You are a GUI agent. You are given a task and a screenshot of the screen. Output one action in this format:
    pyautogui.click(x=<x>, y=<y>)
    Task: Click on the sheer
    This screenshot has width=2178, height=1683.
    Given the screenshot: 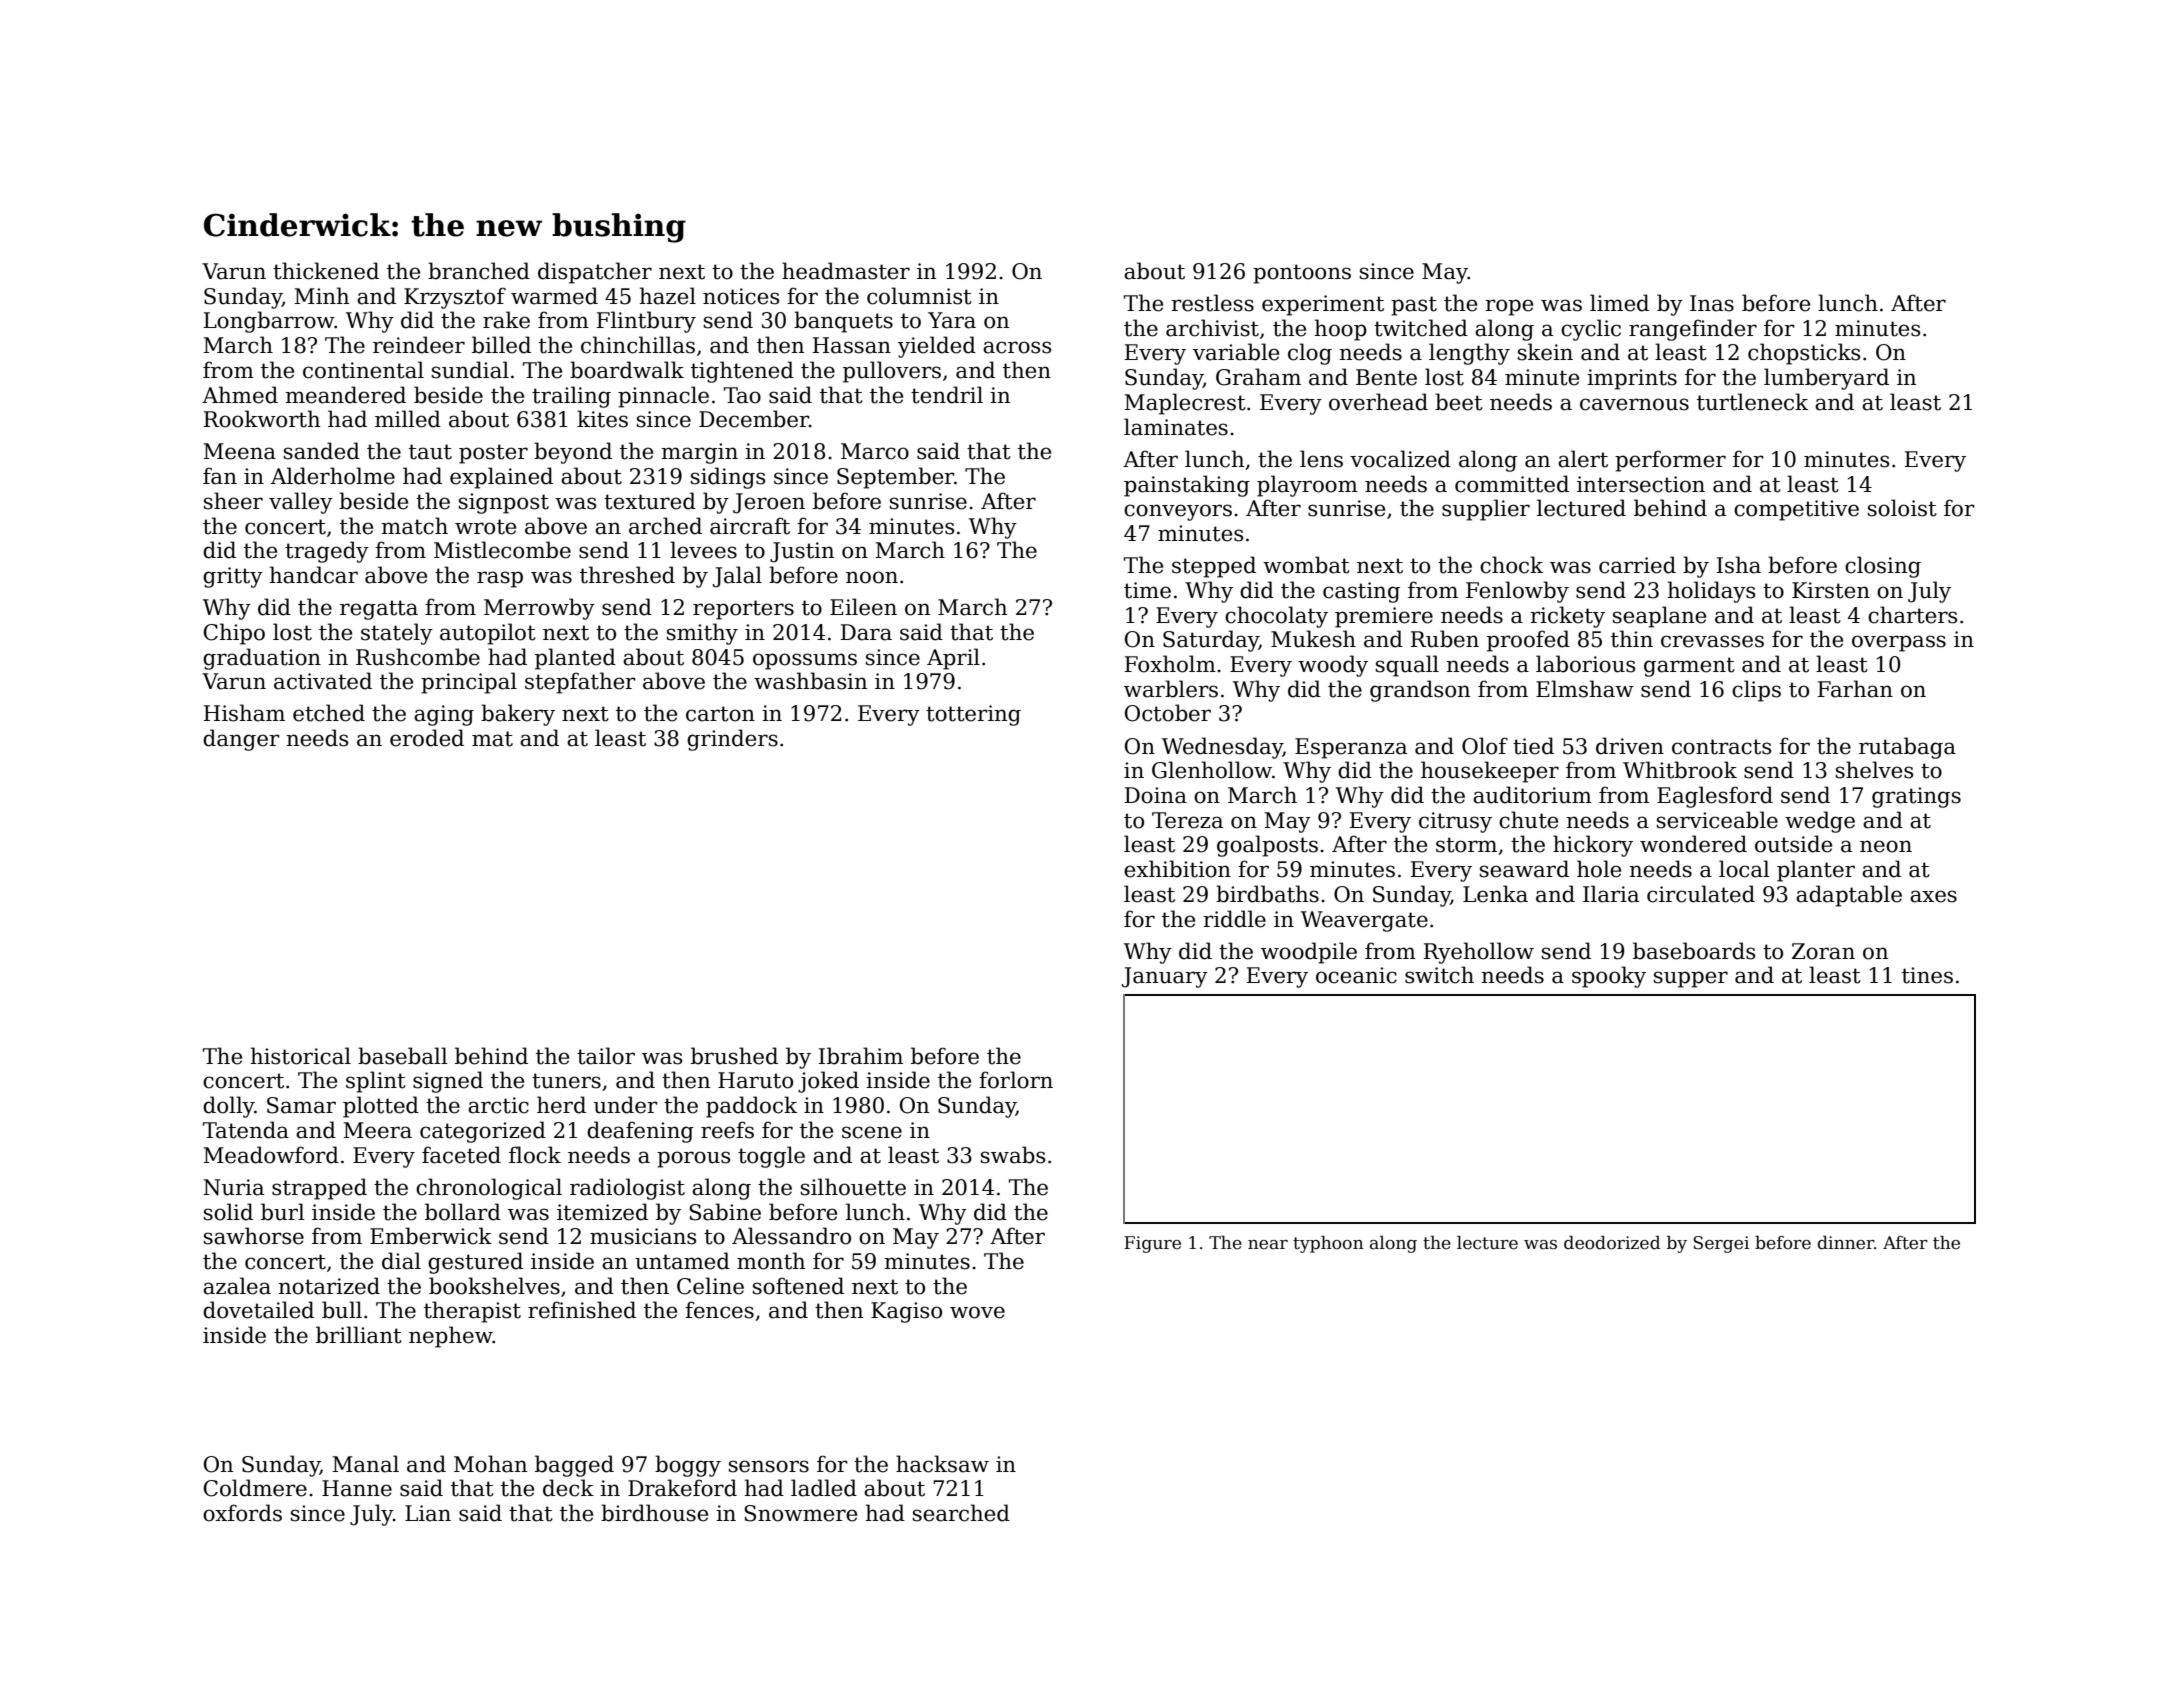 What is the action you would take?
    pyautogui.click(x=233, y=501)
